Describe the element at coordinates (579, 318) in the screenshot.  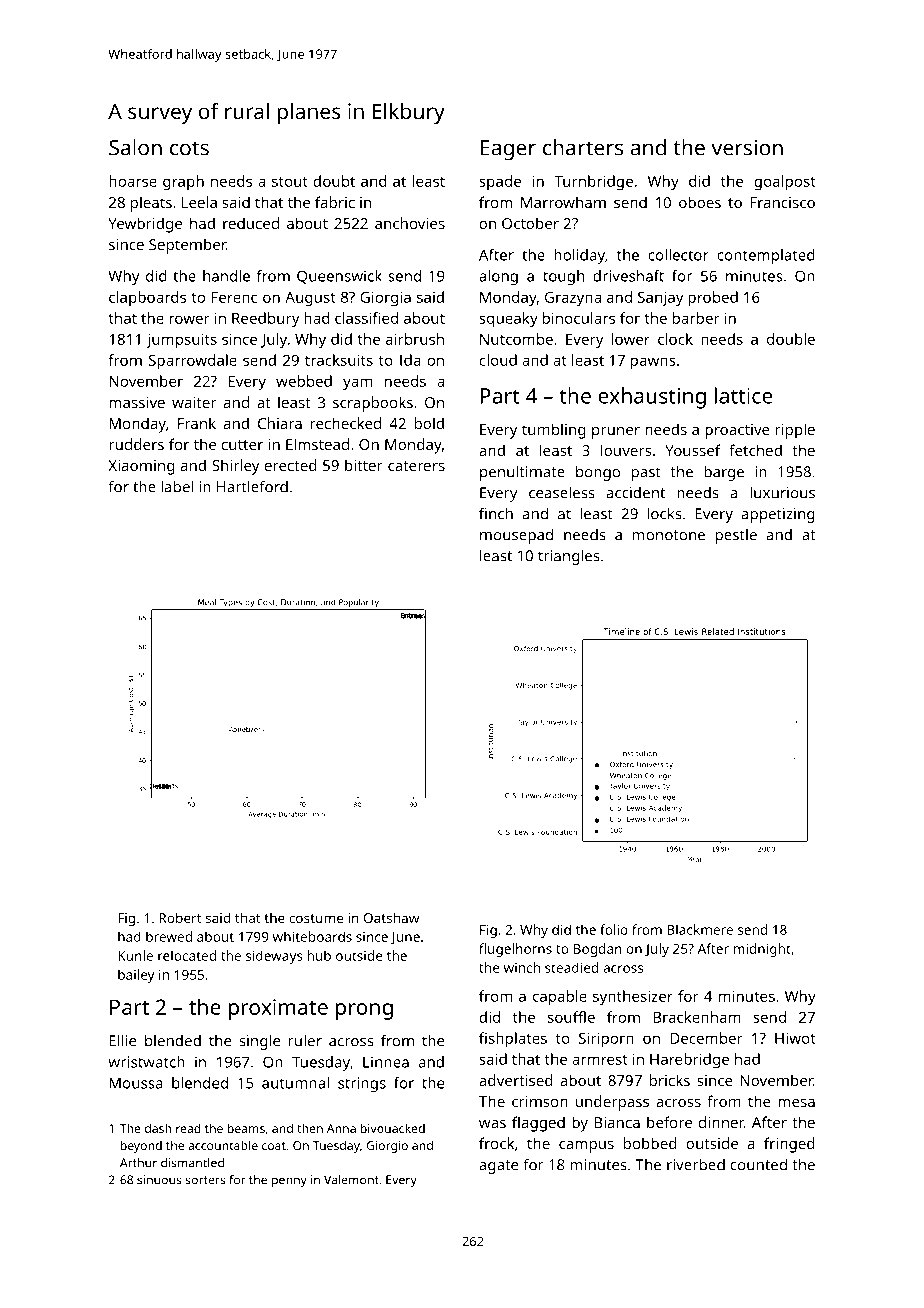
I see `binoculars` at that location.
